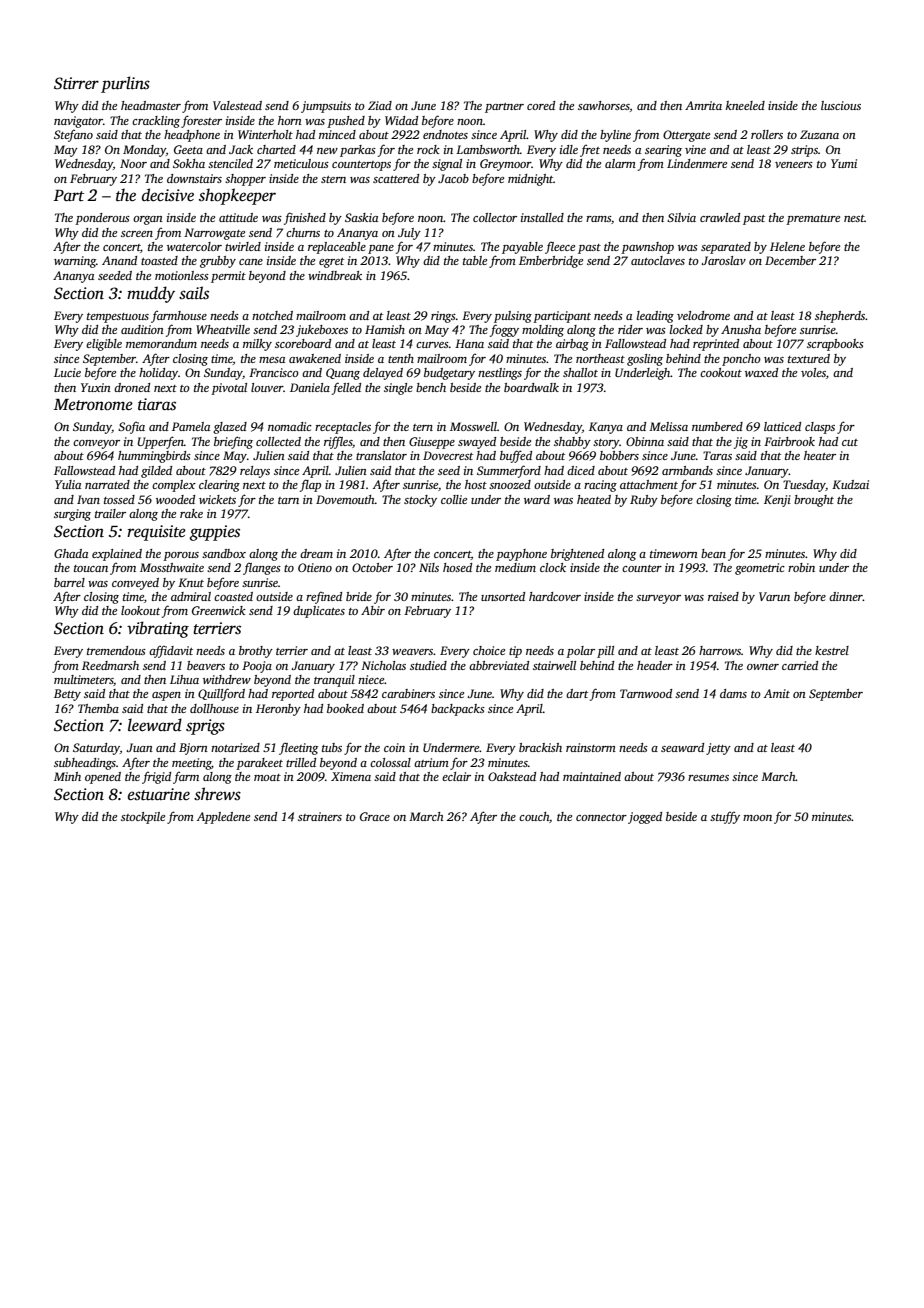 The width and height of the image is (924, 1308). What do you see at coordinates (542, 217) in the image?
I see `installed` at bounding box center [542, 217].
